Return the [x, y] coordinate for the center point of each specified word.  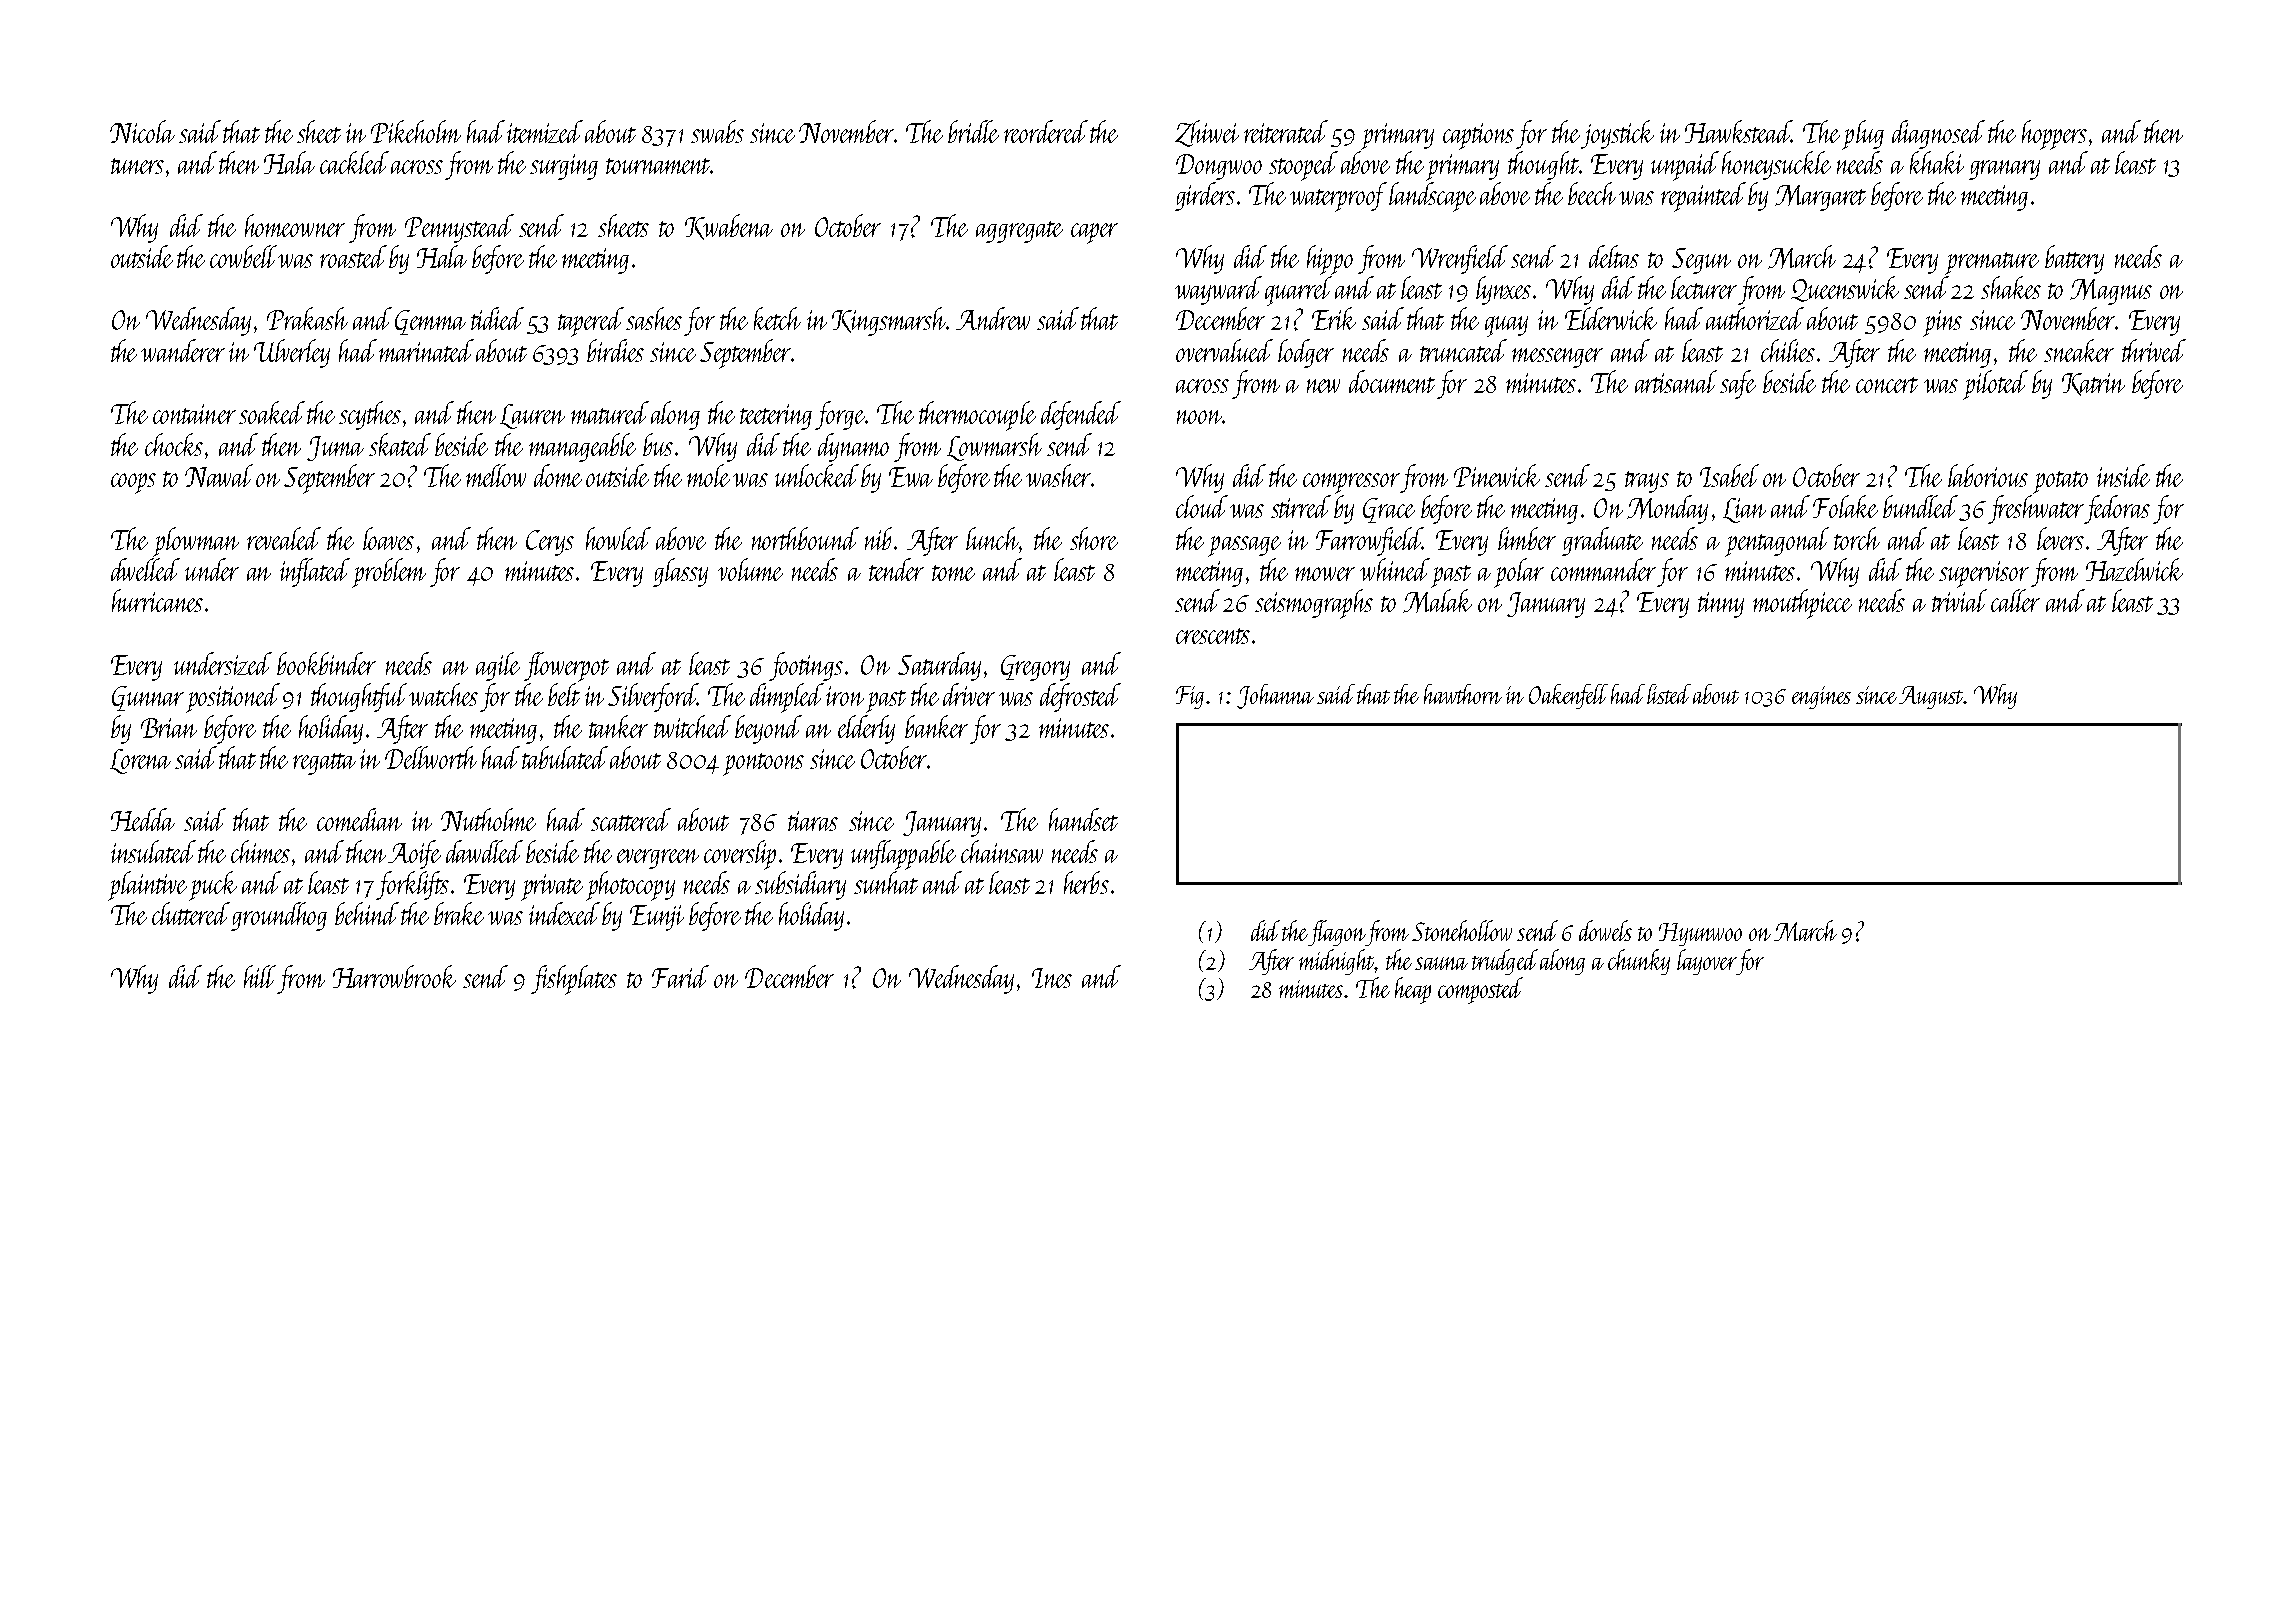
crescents [1213, 636]
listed [1669, 694]
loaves [388, 538]
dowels [1605, 930]
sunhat [886, 882]
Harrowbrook [394, 976]
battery [2074, 259]
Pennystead [459, 228]
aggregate [1019, 232]
